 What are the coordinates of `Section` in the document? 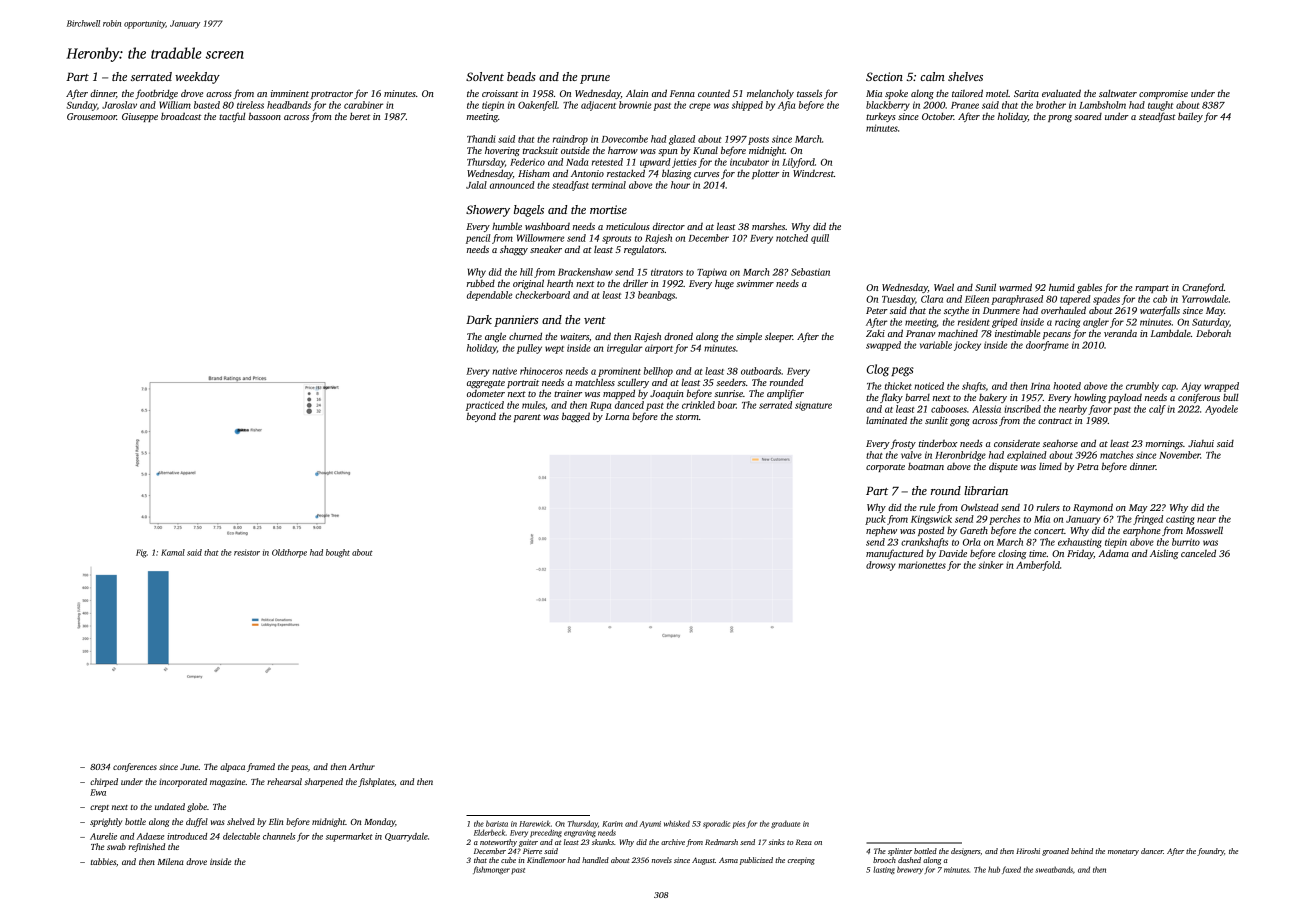 It's located at (884, 76).
